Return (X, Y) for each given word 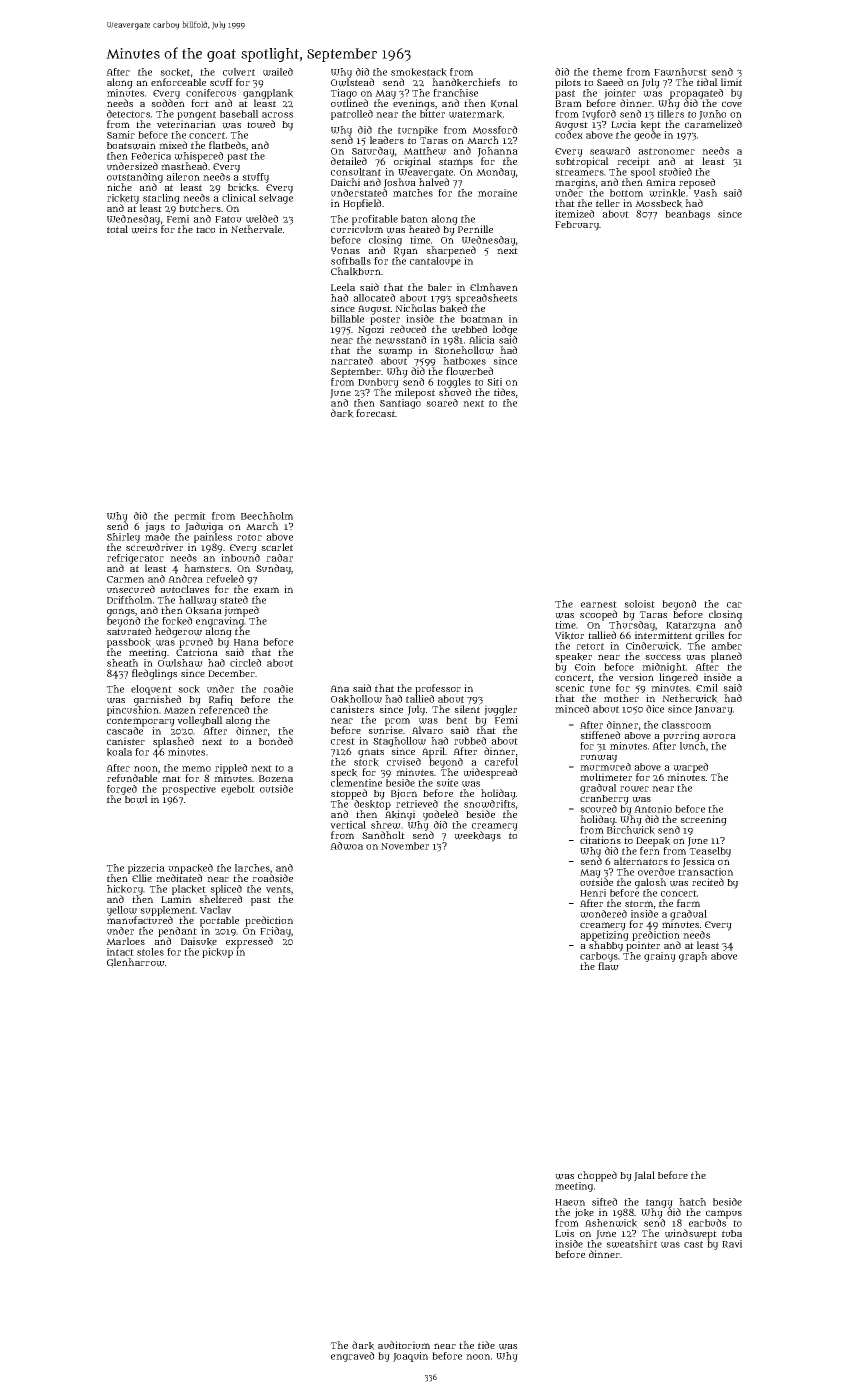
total (117, 229)
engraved (352, 1357)
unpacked (190, 869)
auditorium (404, 1345)
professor (438, 689)
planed (726, 657)
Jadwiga (204, 527)
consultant (356, 172)
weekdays (477, 836)
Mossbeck (659, 204)
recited (708, 882)
